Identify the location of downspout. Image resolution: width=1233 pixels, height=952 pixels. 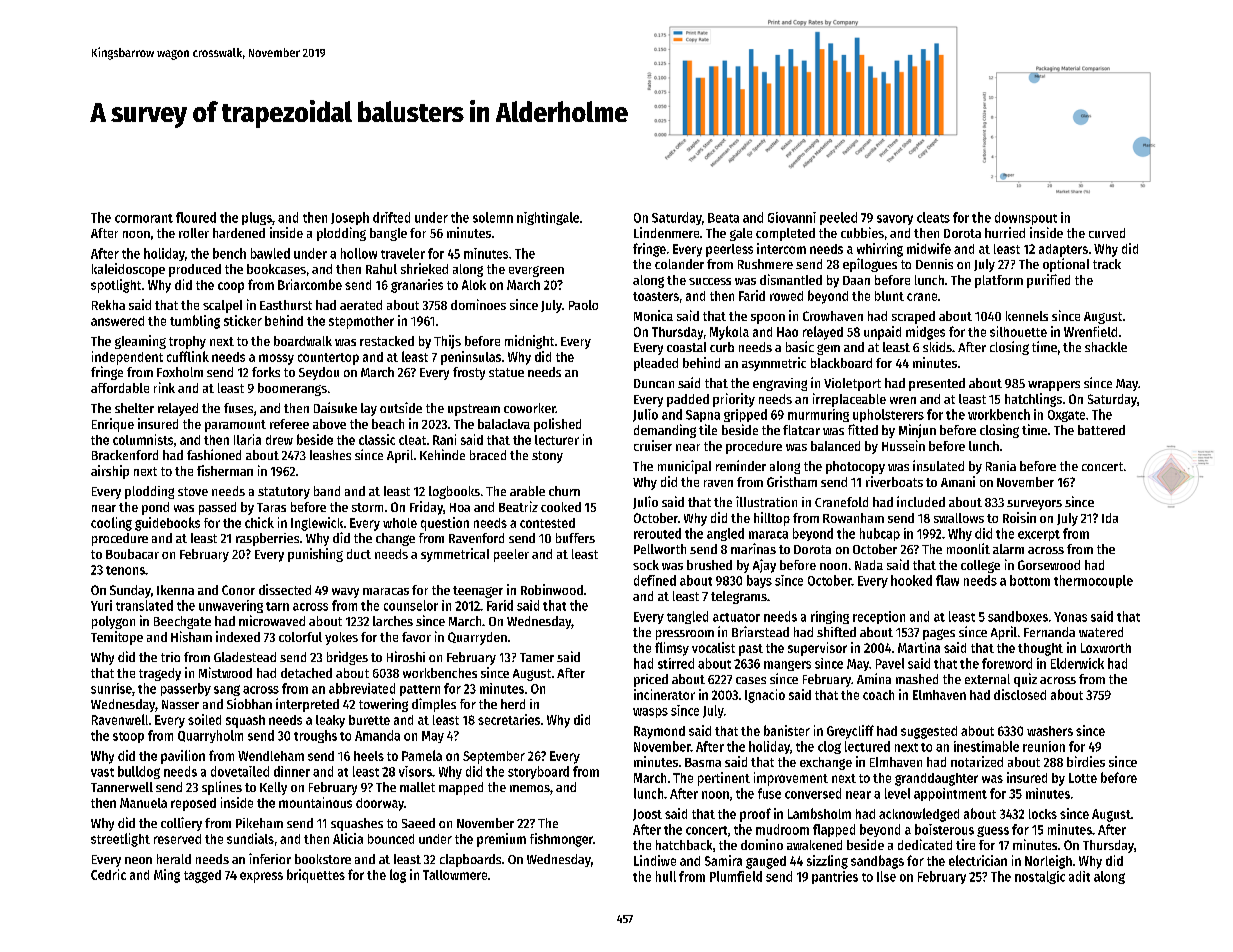
(1026, 218).
